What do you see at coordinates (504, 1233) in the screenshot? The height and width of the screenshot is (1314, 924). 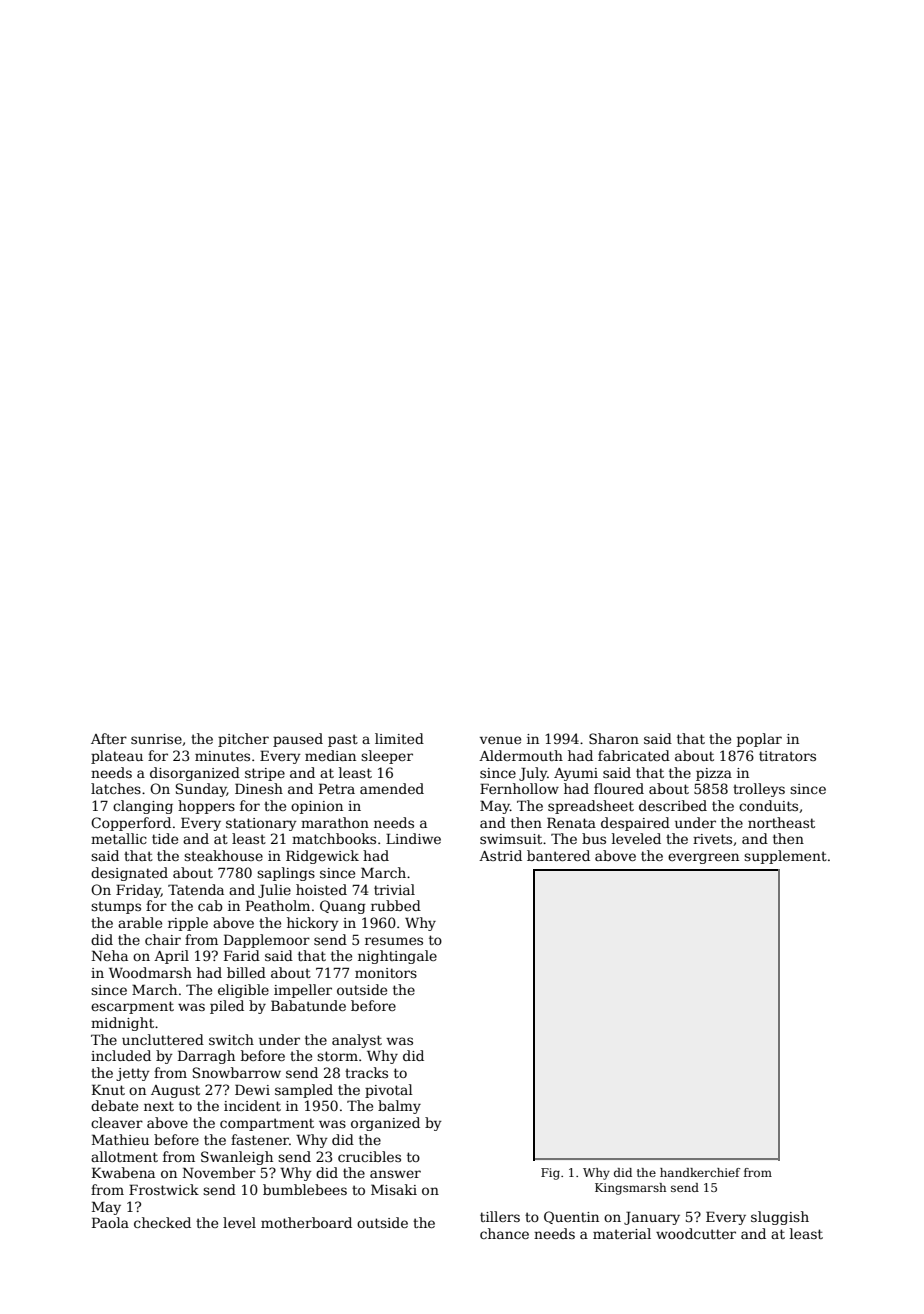 I see `chance` at bounding box center [504, 1233].
